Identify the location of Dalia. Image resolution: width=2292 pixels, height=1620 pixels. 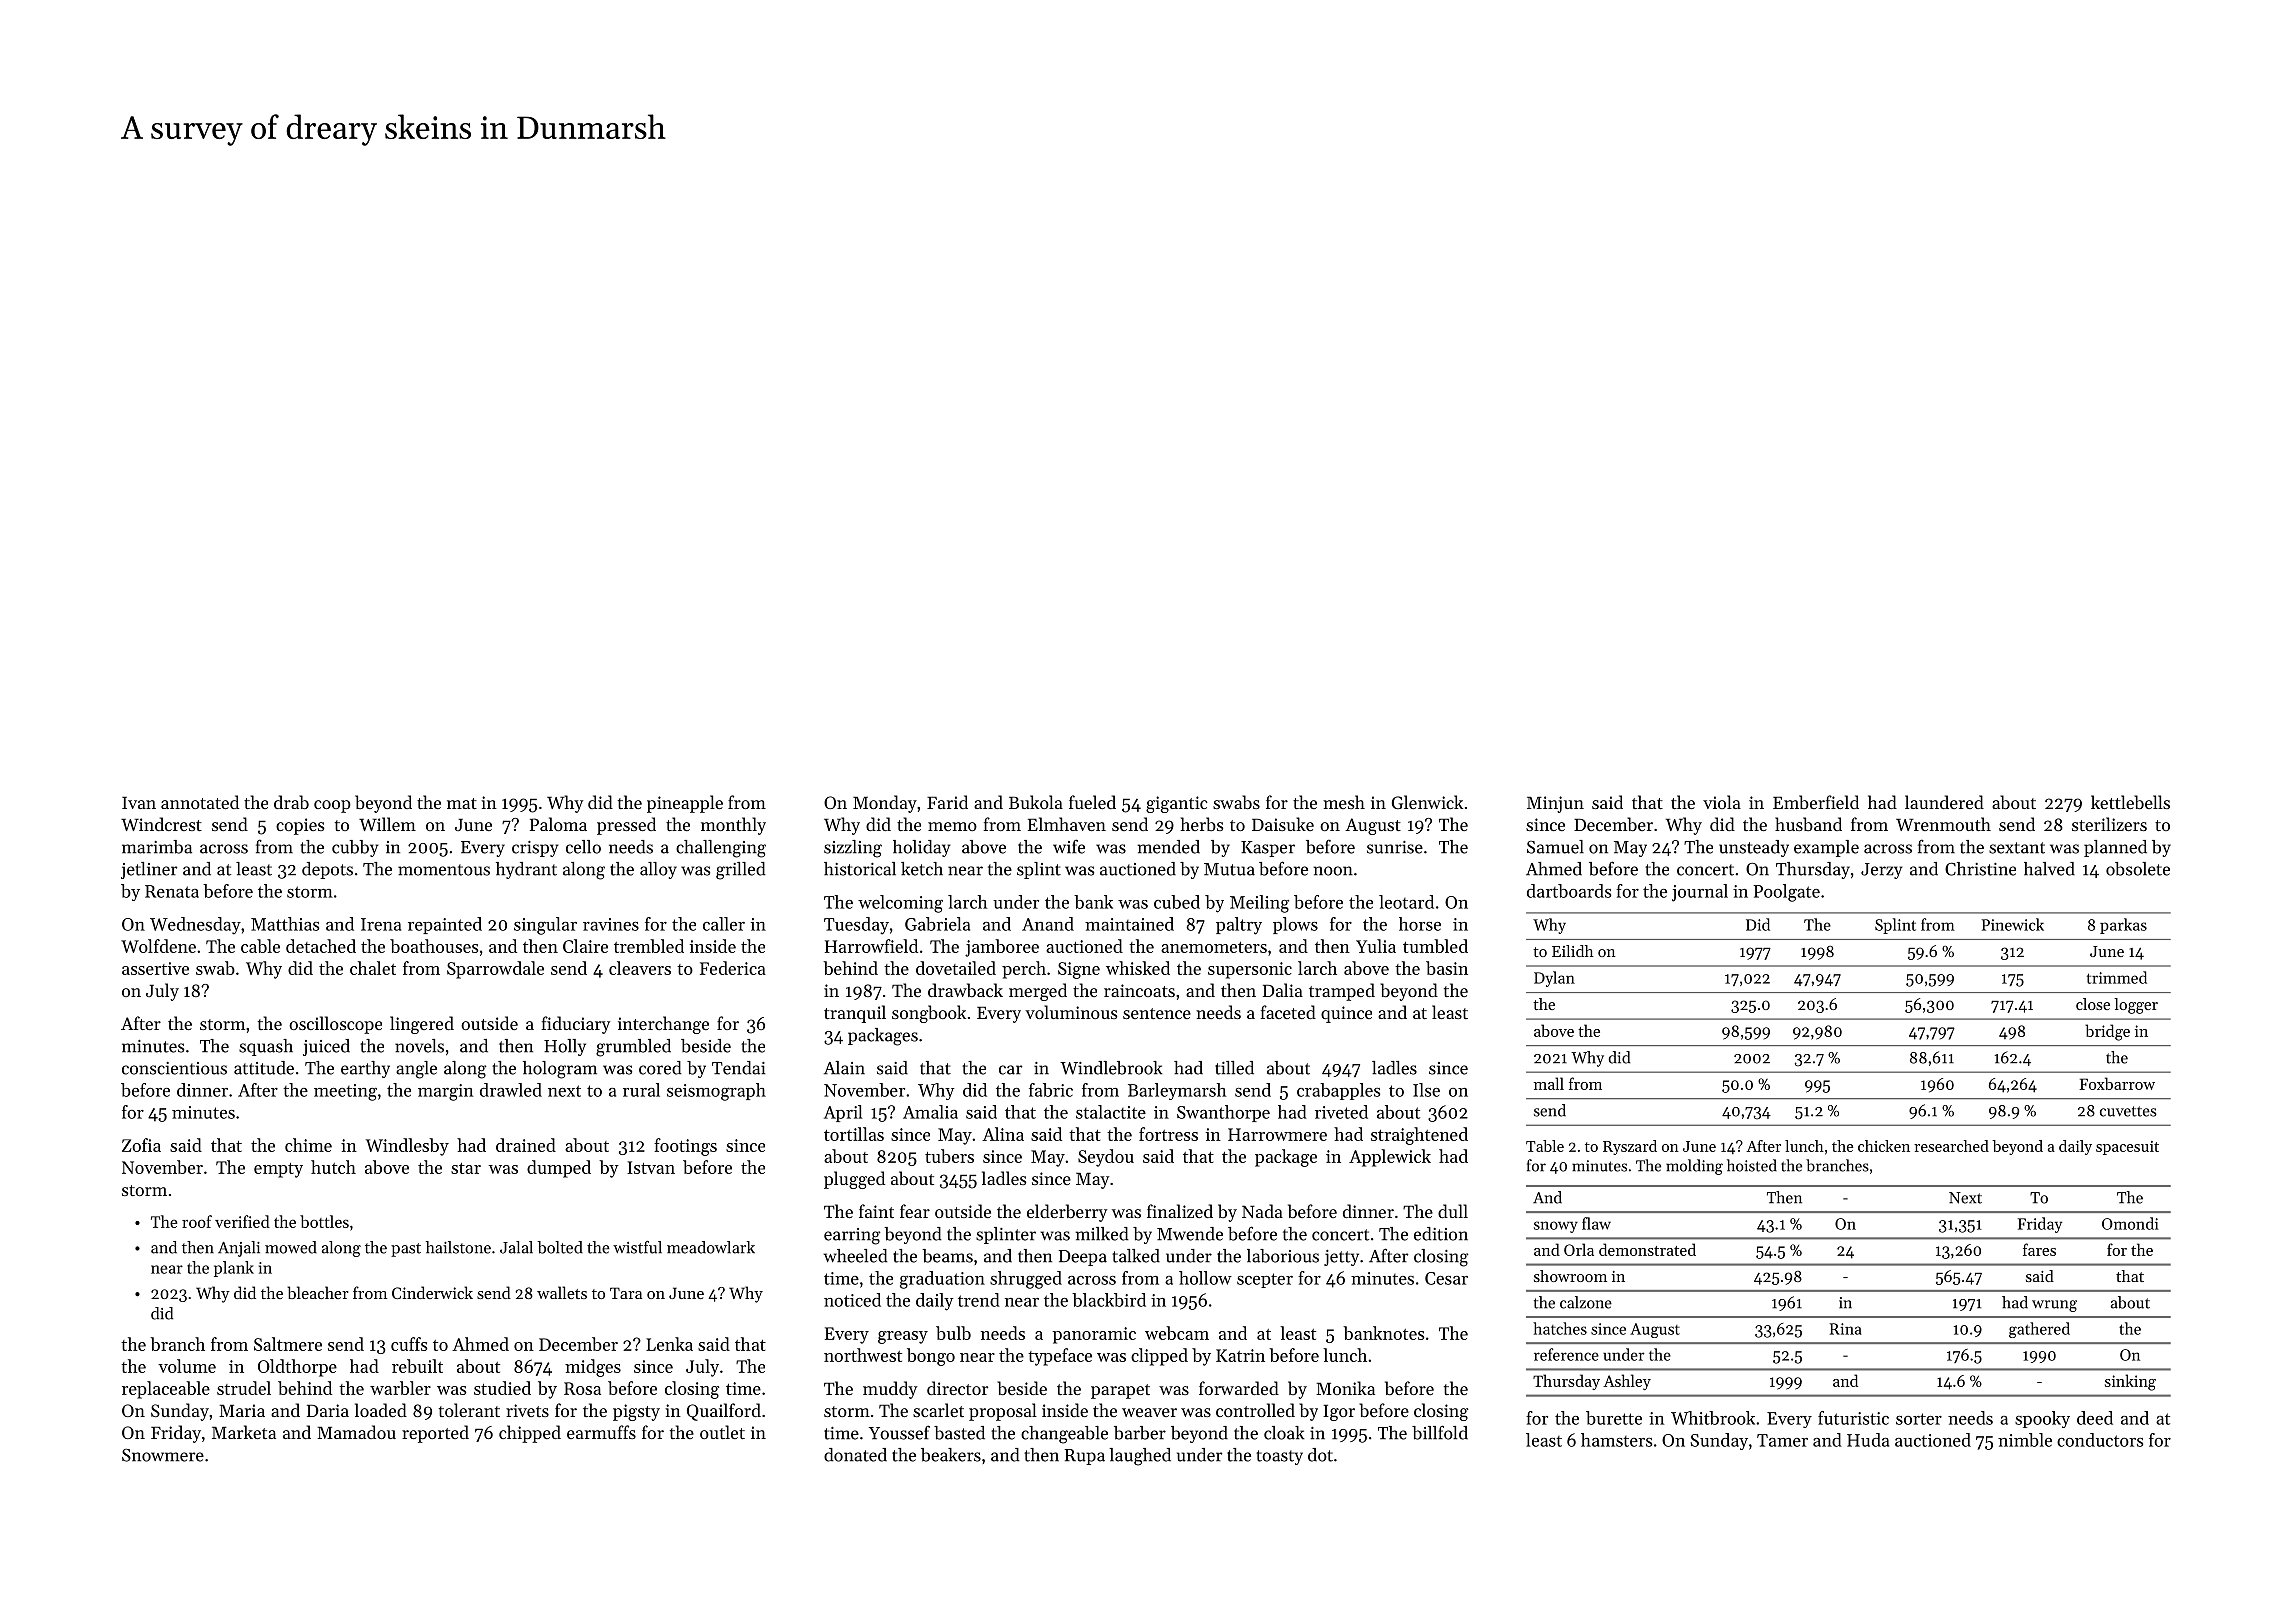
(1283, 990).
